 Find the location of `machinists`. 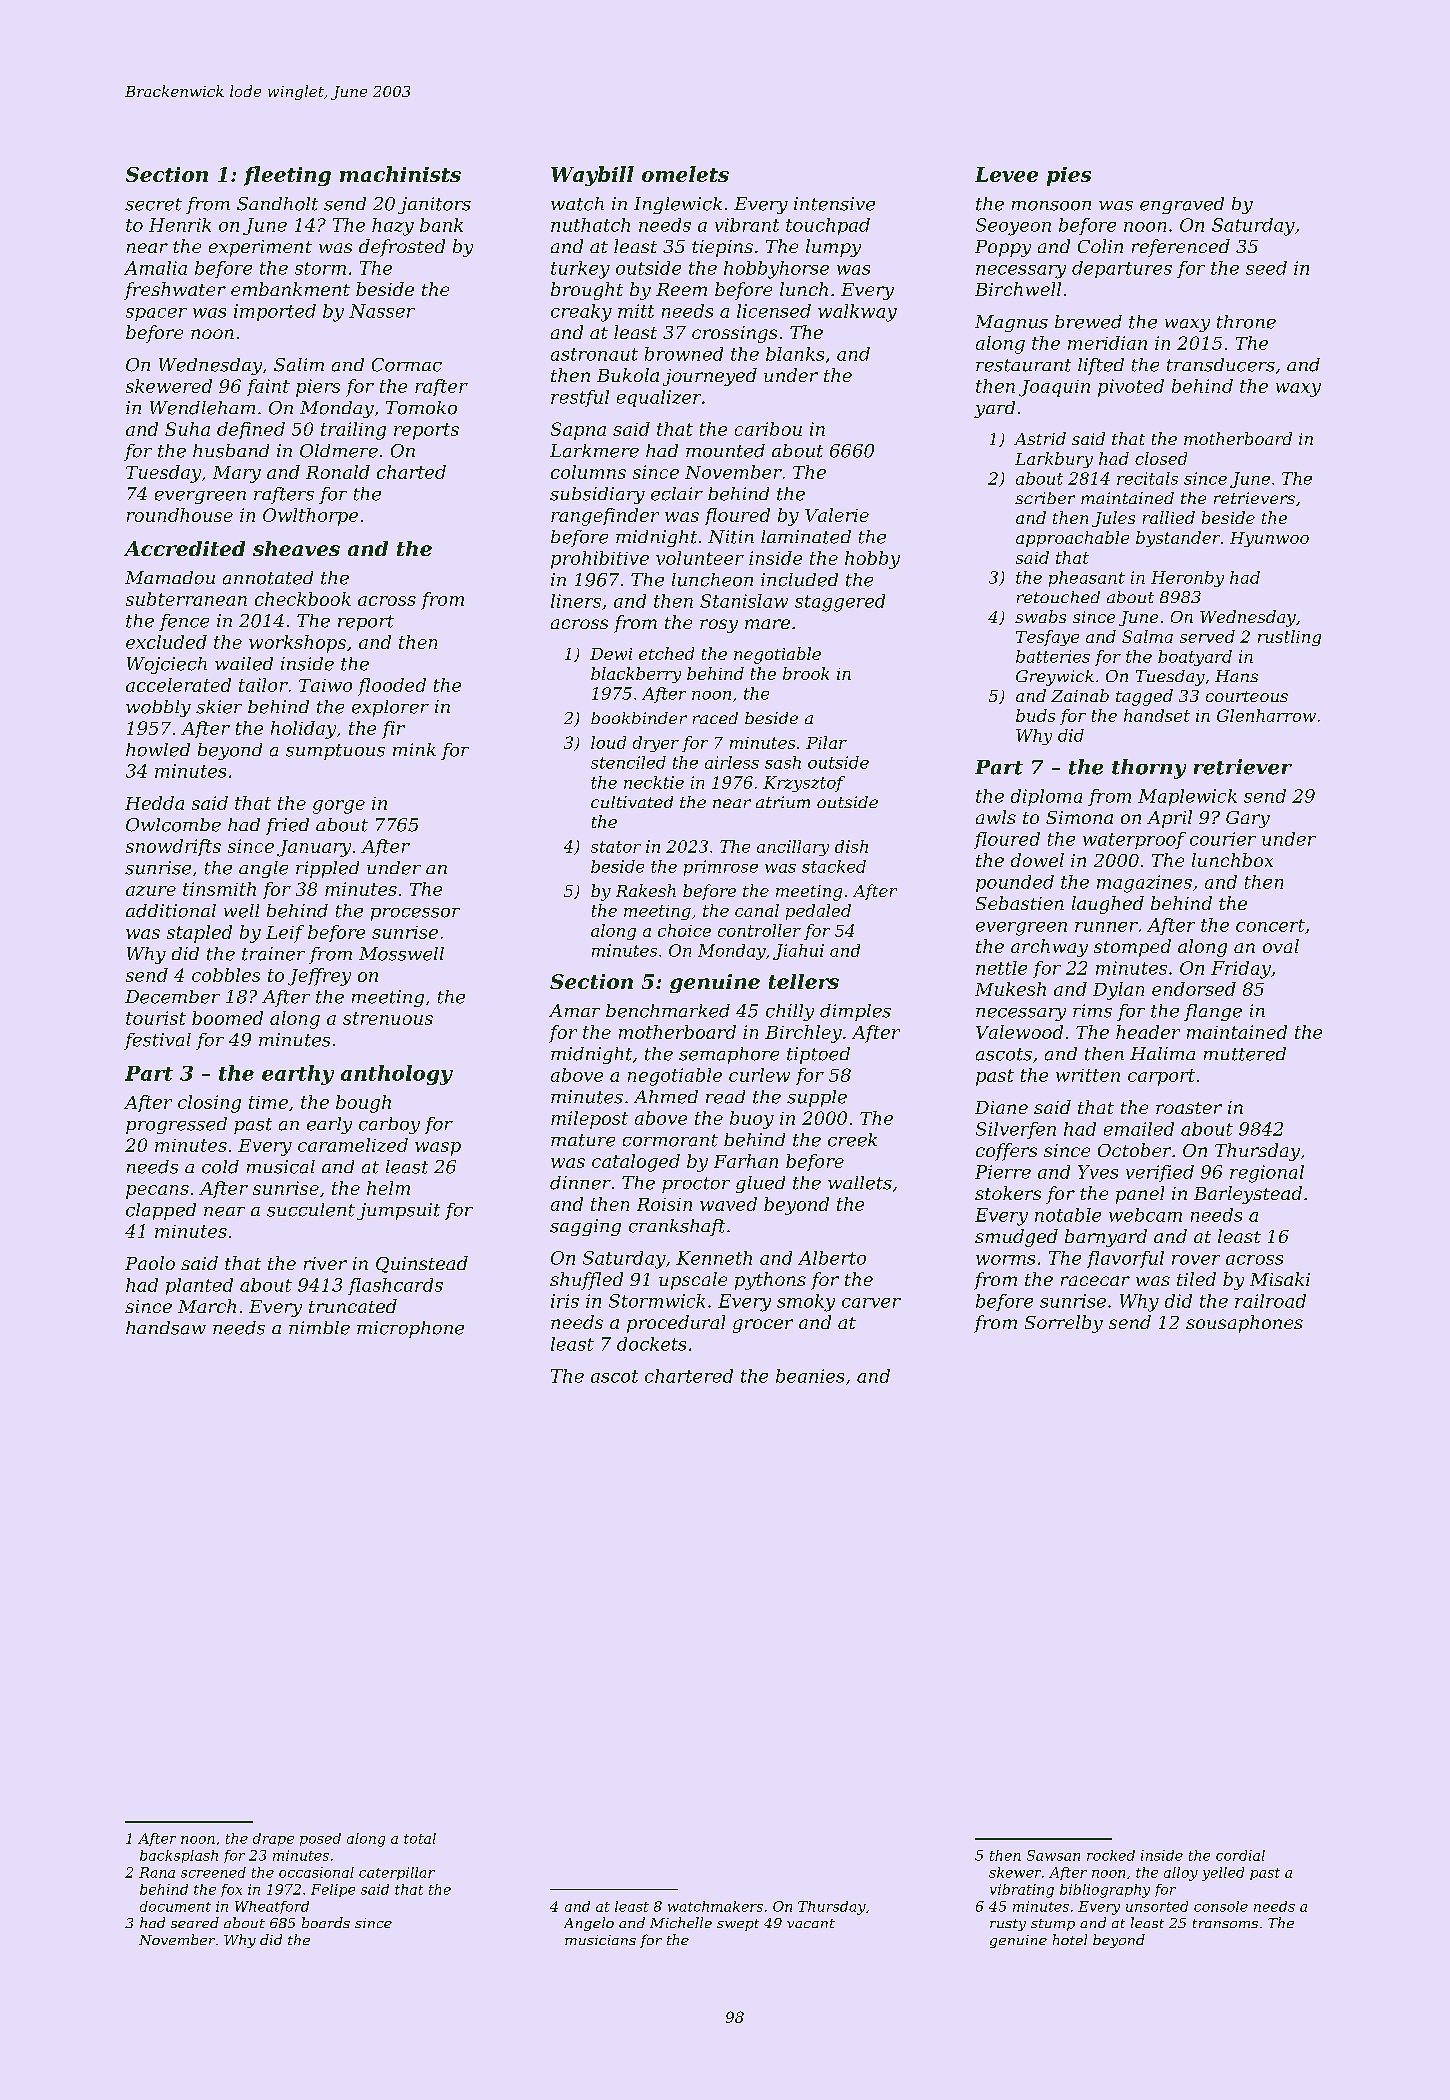

machinists is located at coordinates (400, 174).
